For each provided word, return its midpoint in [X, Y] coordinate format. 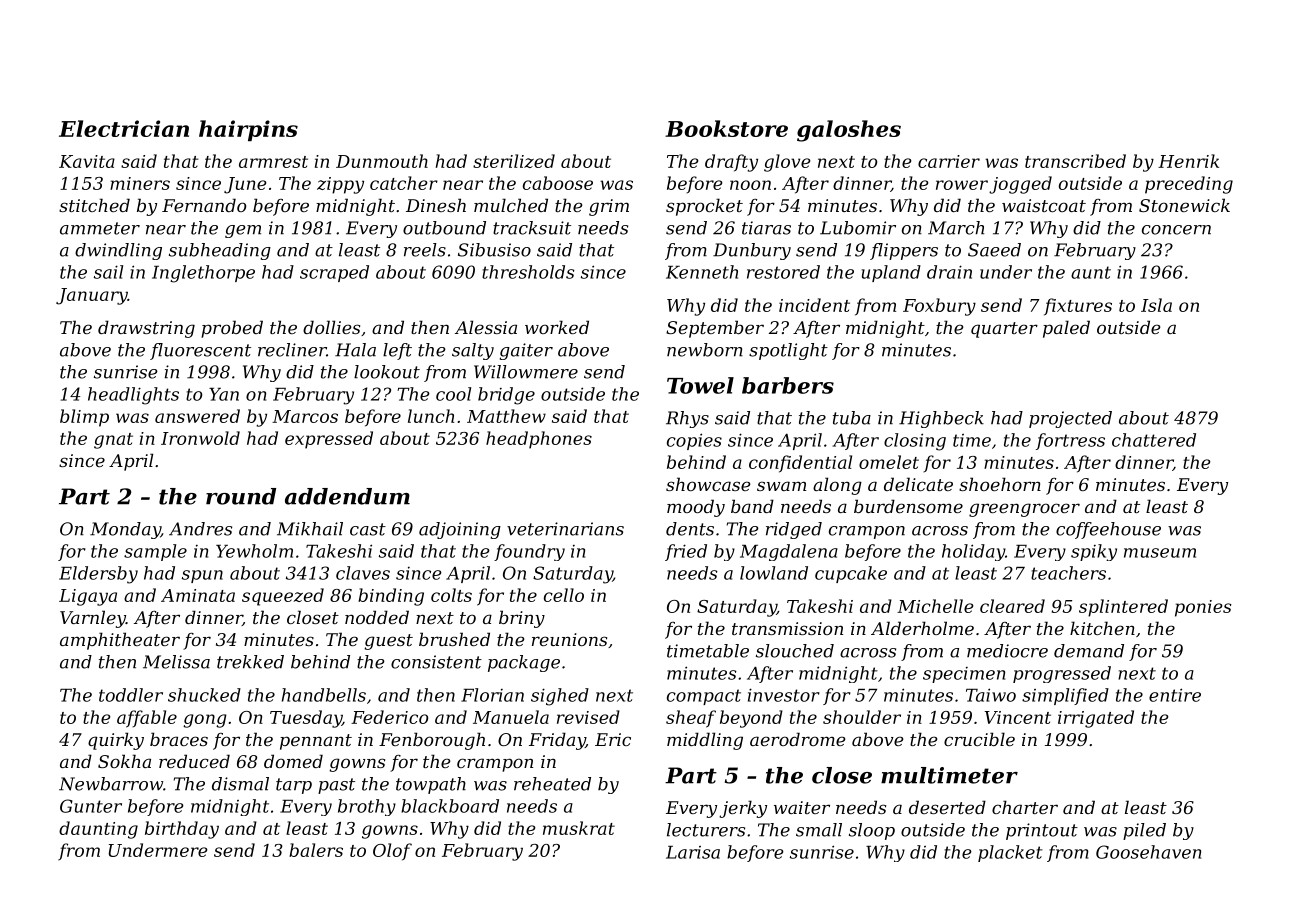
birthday [182, 830]
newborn [705, 350]
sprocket [704, 207]
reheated [552, 784]
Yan [224, 394]
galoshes [849, 131]
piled [1144, 831]
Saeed [994, 250]
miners [140, 183]
